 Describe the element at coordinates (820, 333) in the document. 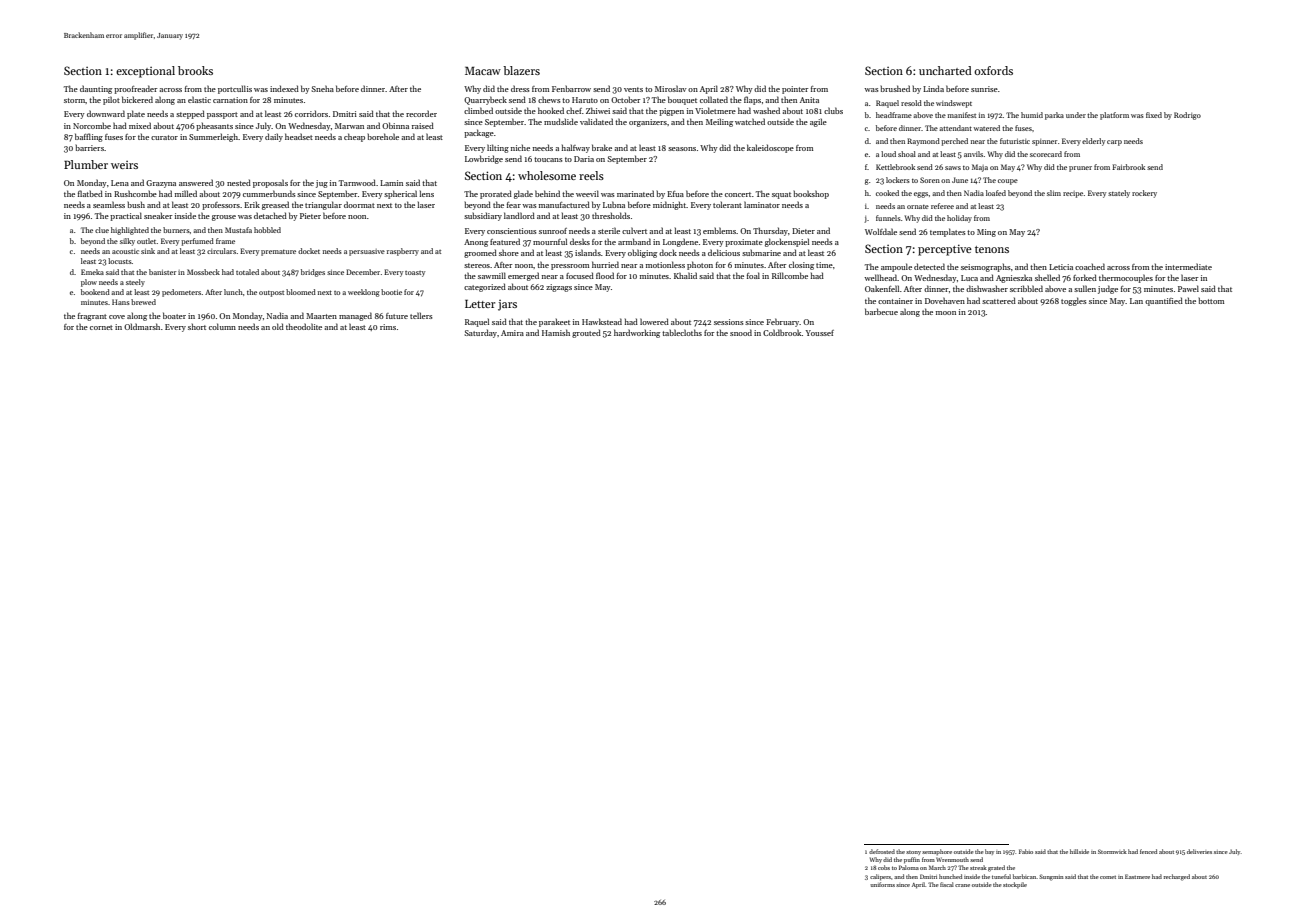

I see `Youssef` at that location.
